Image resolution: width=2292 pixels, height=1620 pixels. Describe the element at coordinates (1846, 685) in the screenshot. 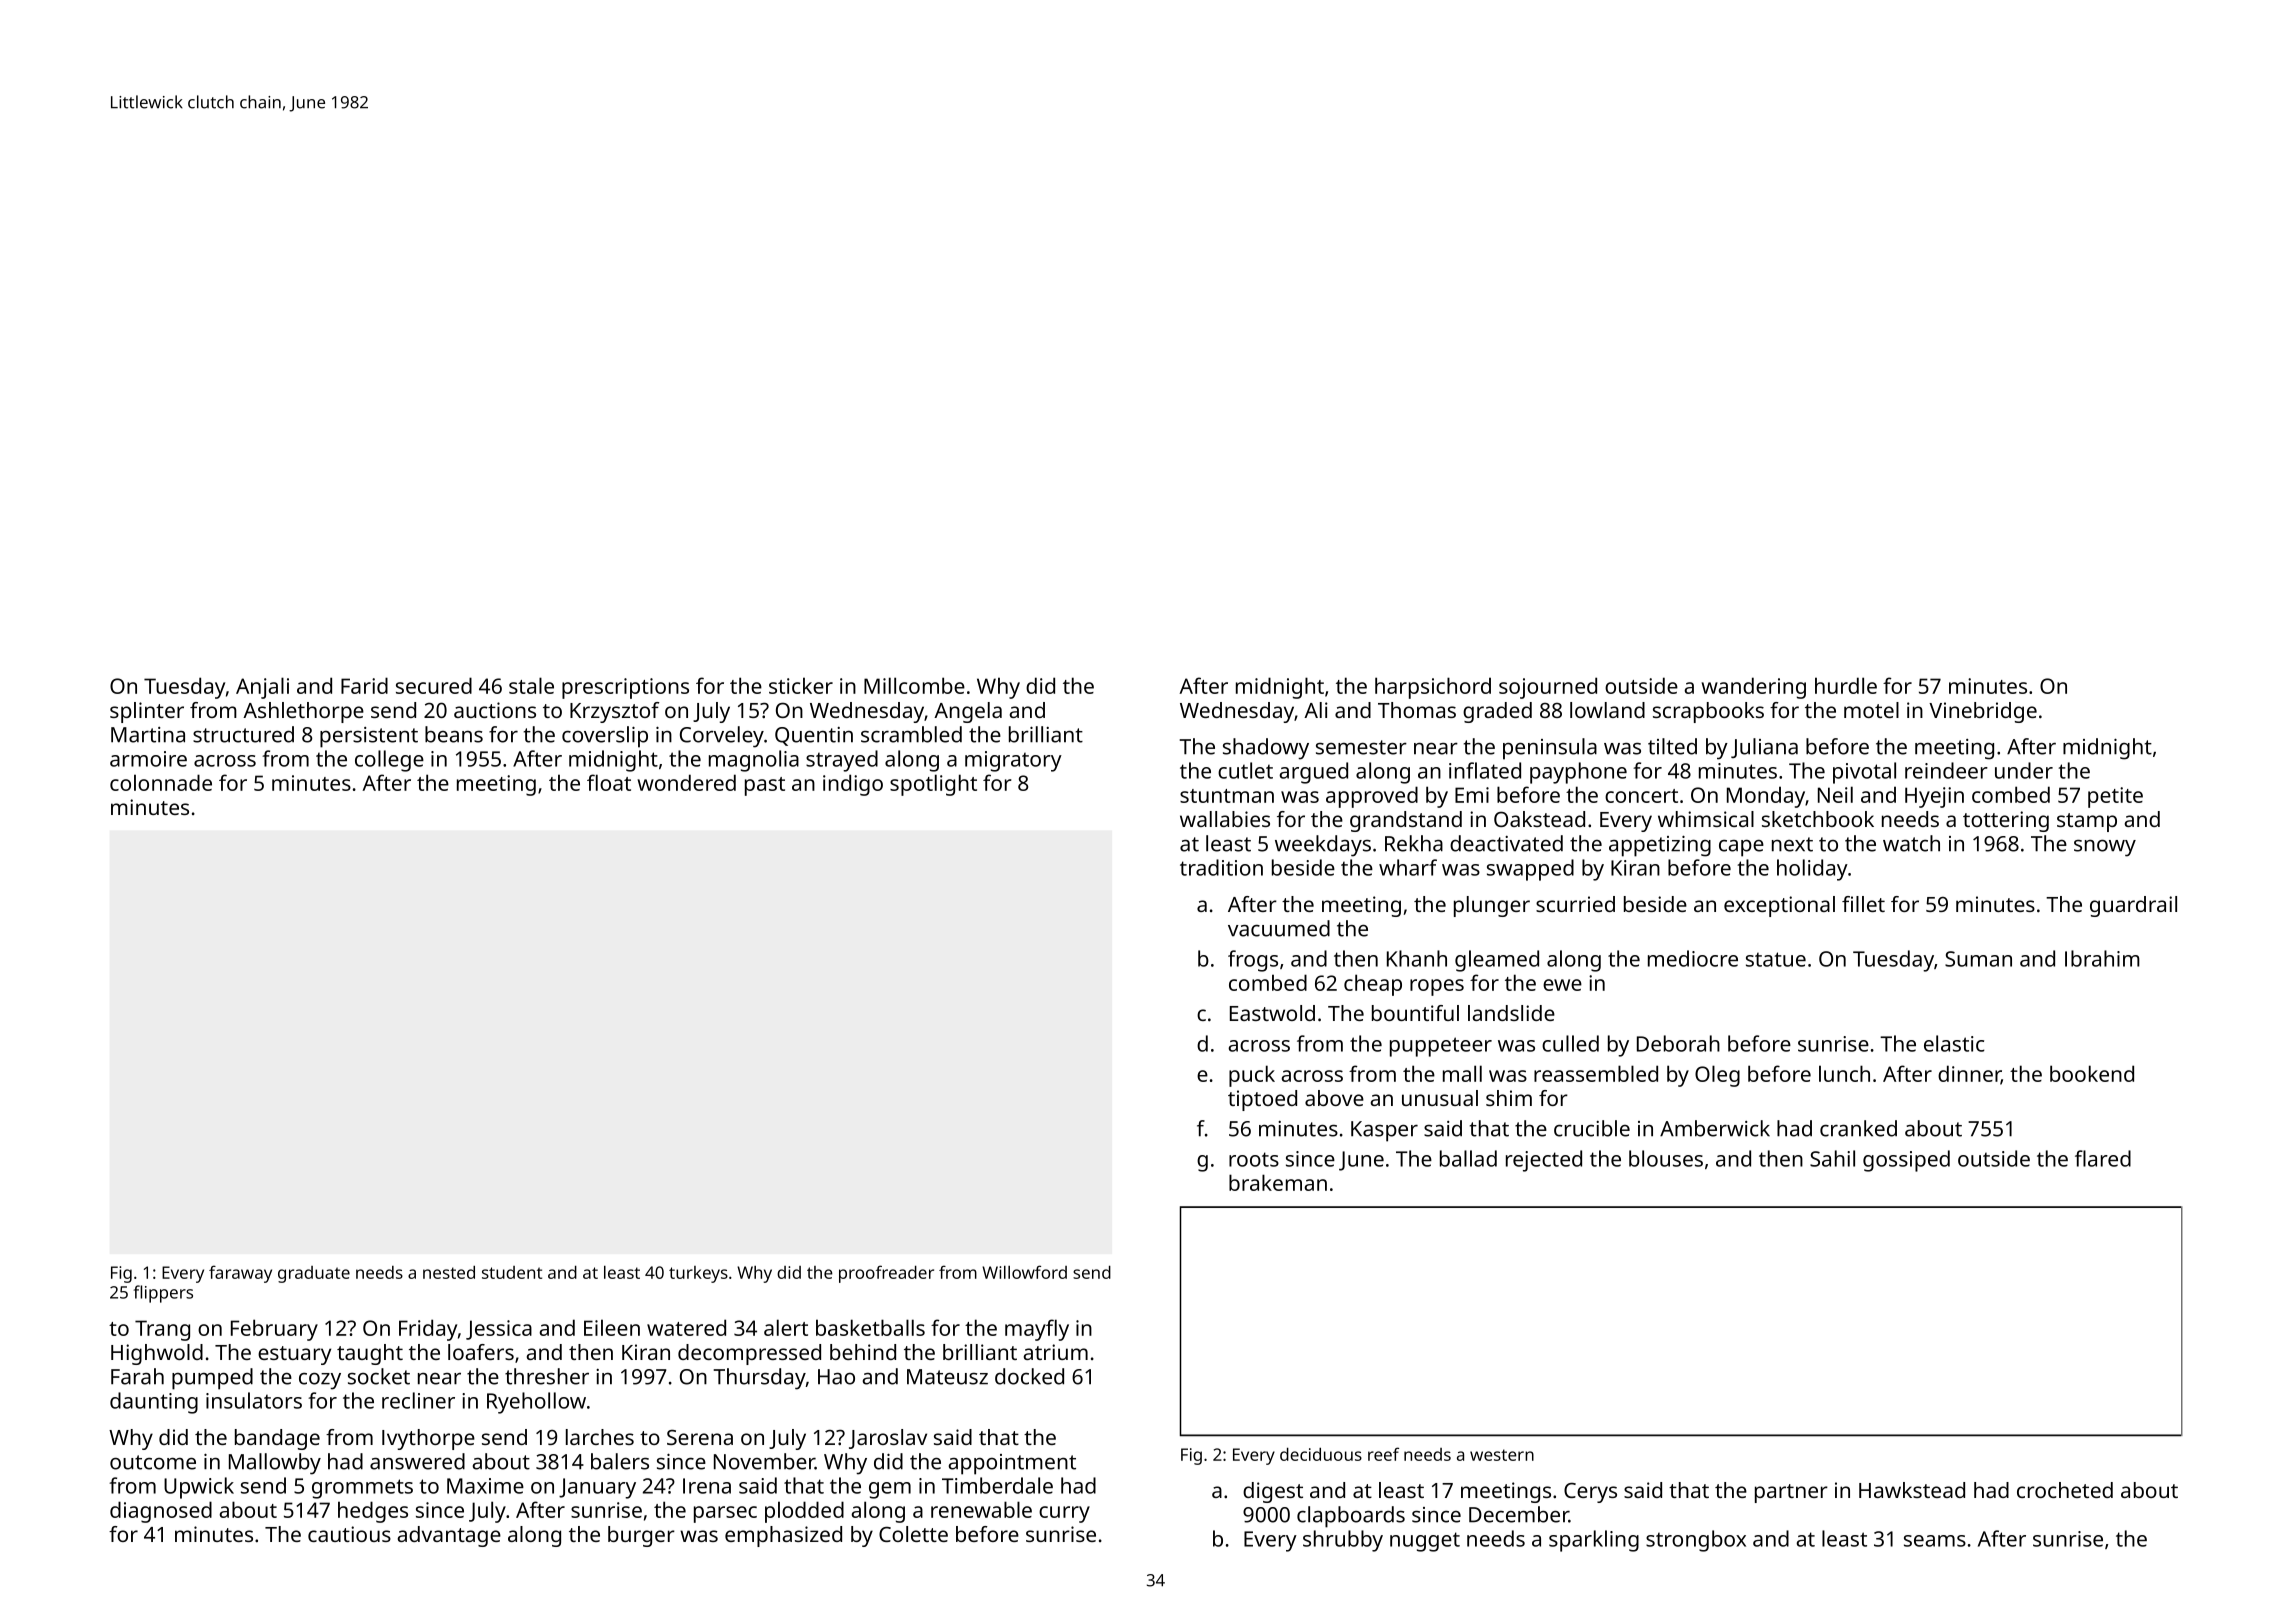

I see `hurdle` at that location.
